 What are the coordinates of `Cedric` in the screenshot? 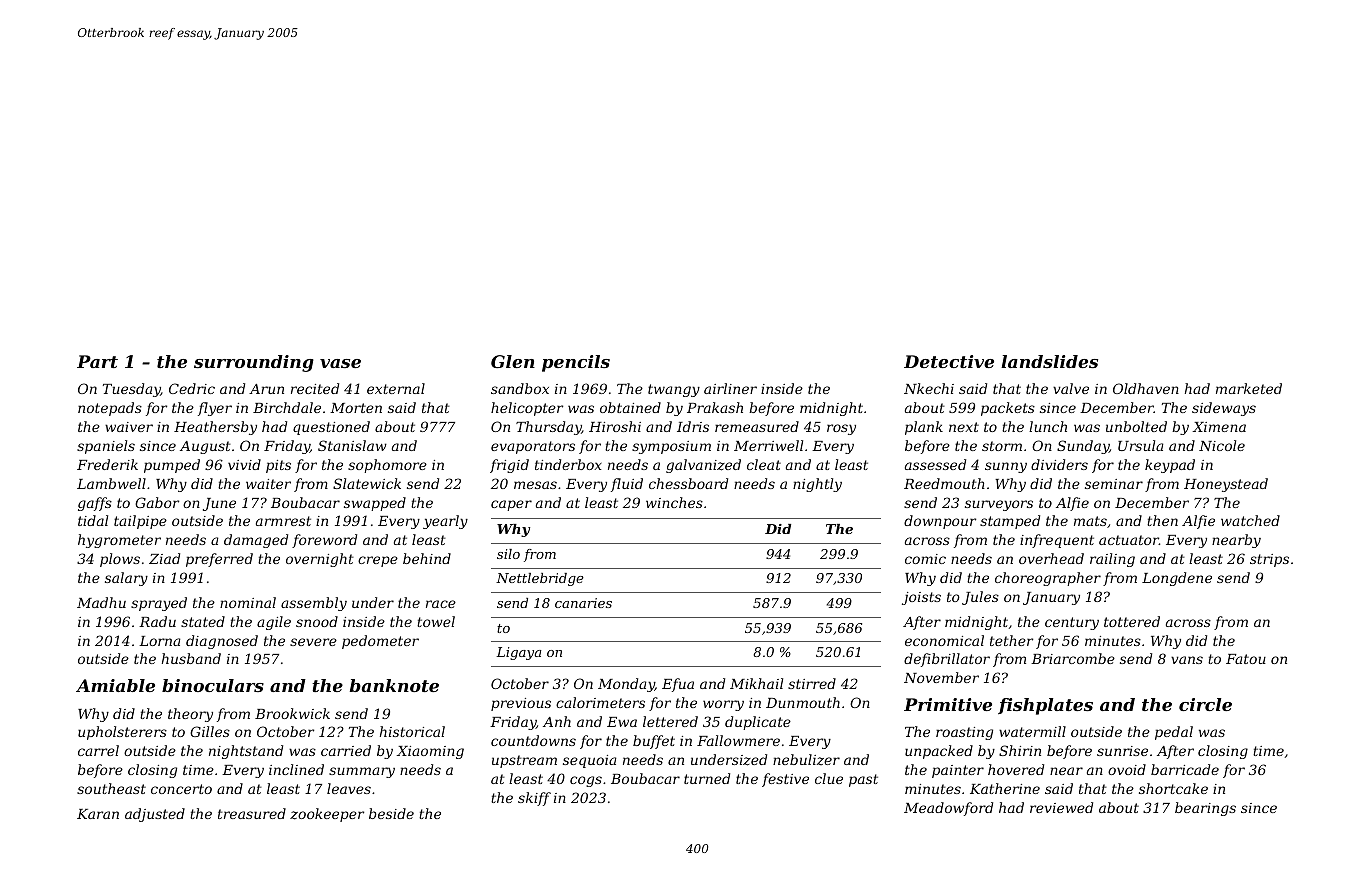 It's located at (192, 388).
